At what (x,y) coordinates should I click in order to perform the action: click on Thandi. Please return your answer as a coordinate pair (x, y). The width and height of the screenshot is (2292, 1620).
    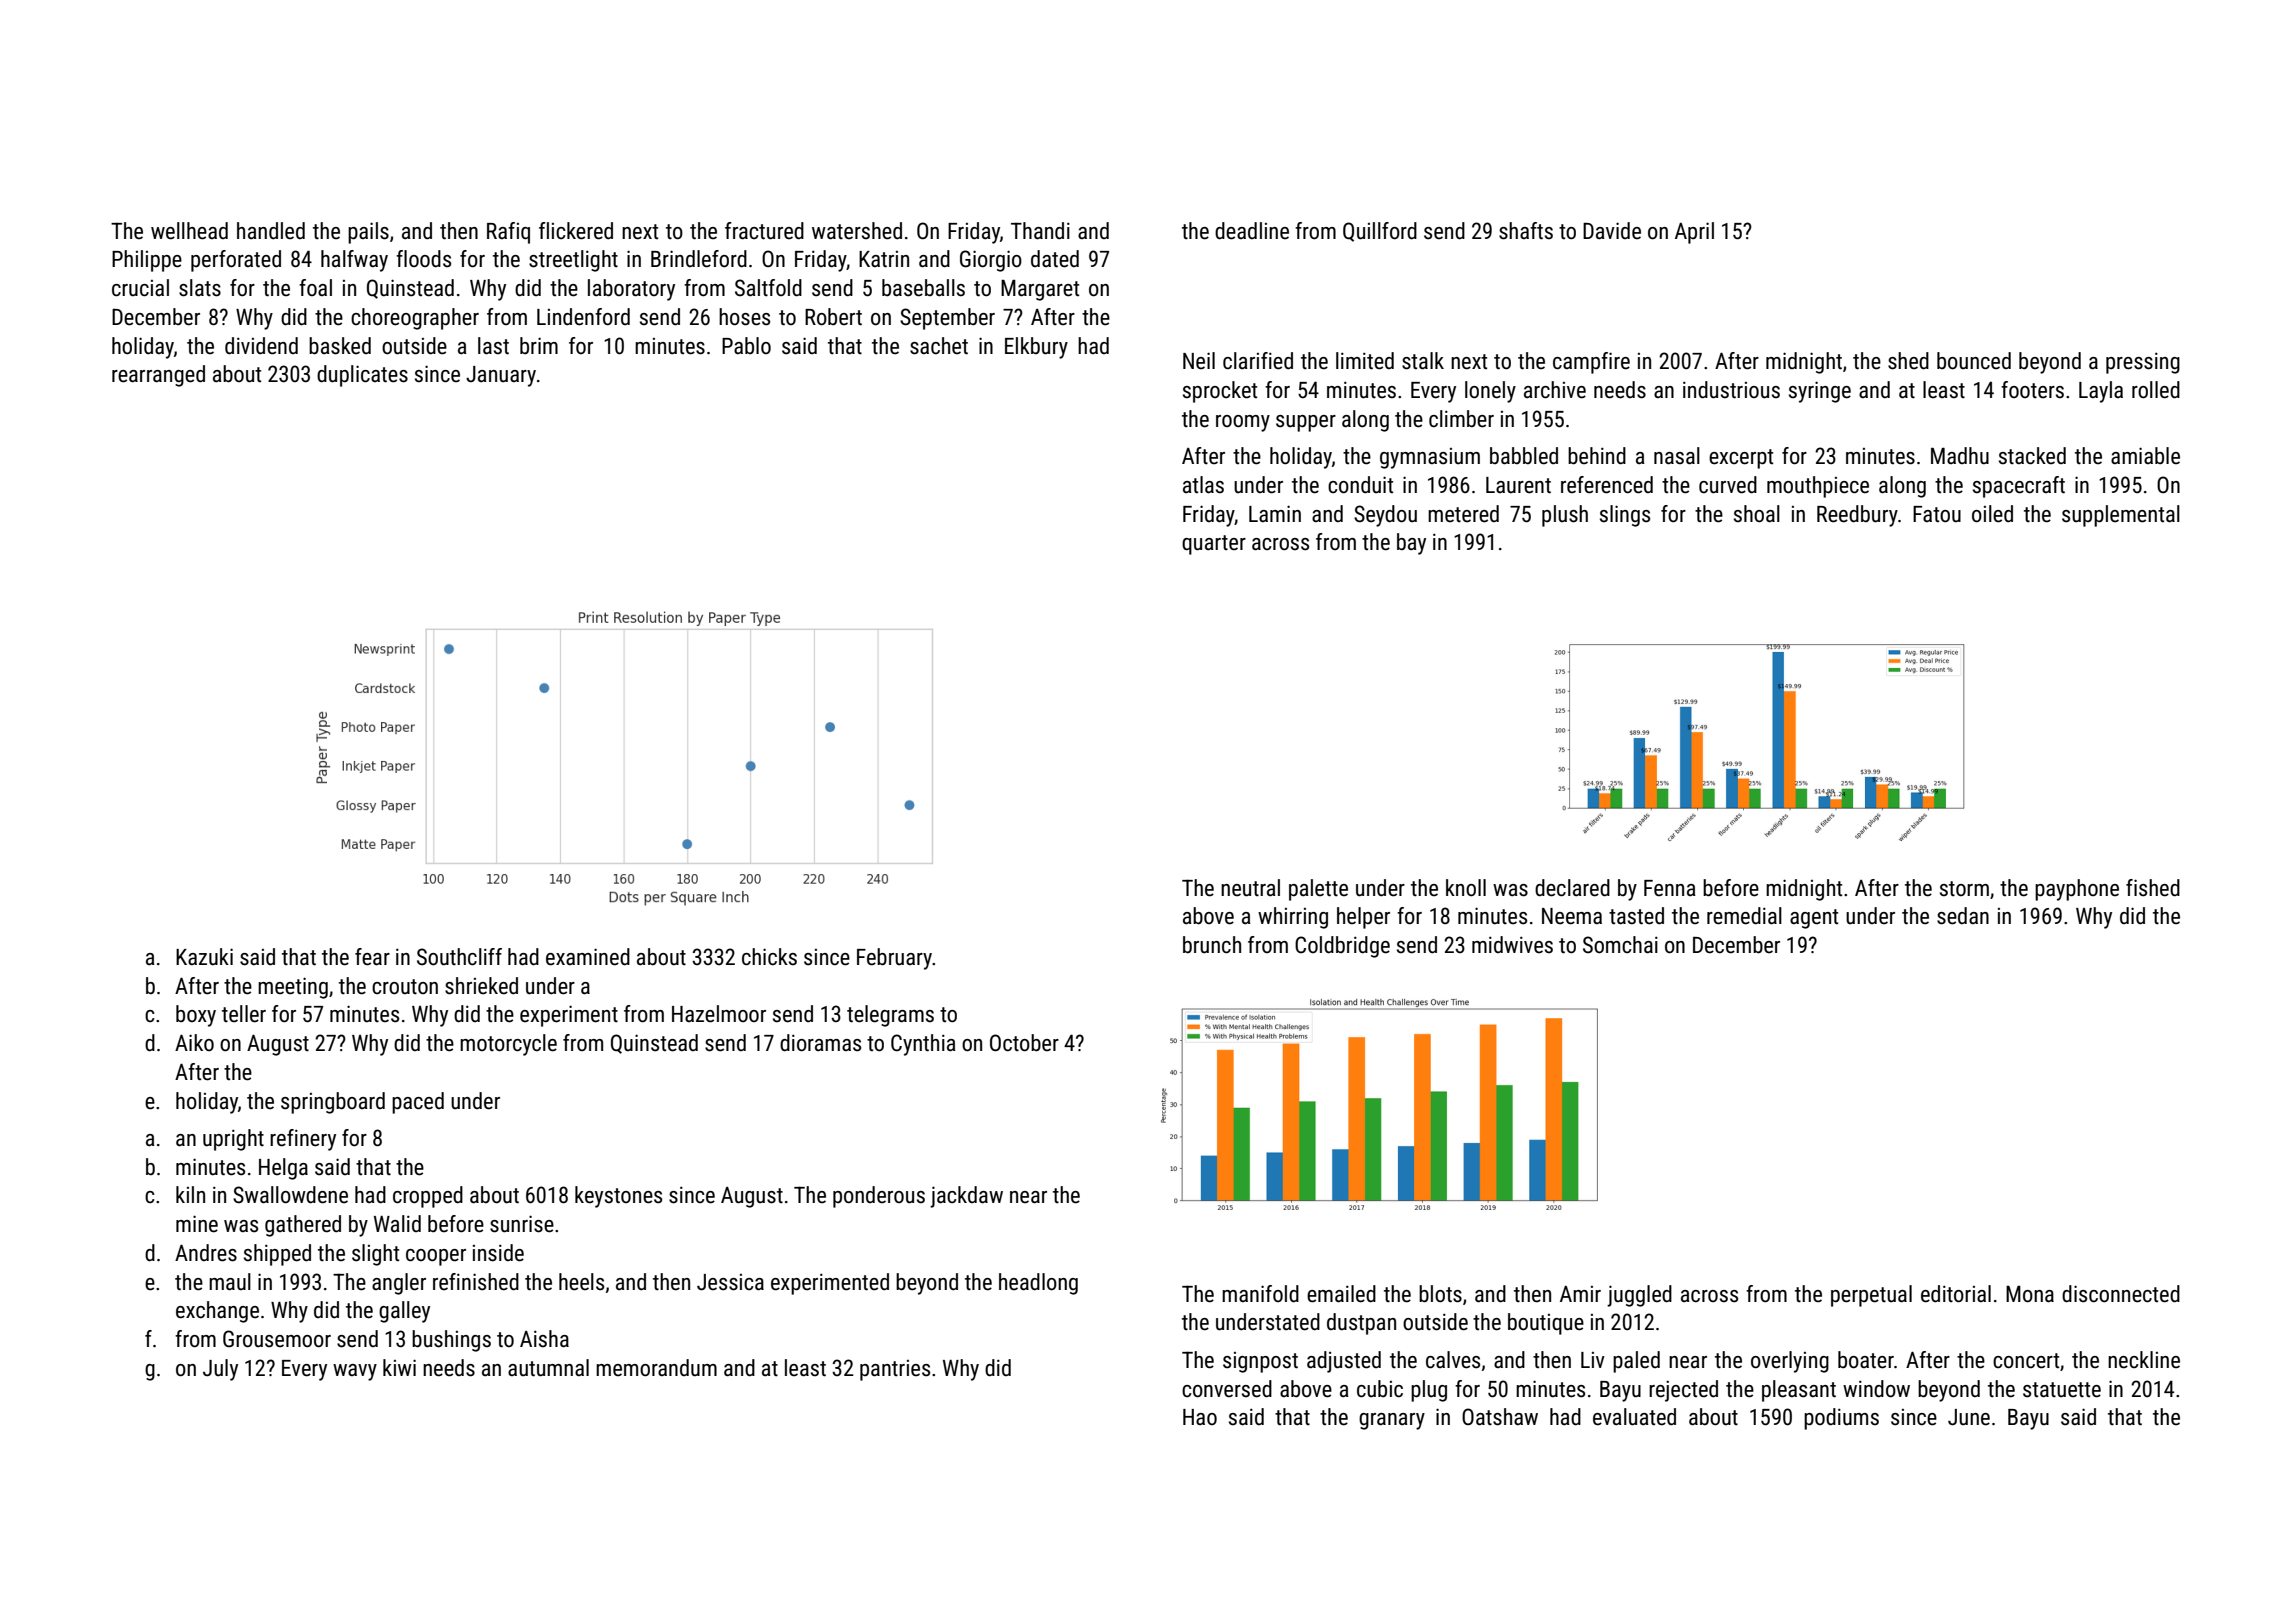
    Looking at the image, I should click on (1040, 231).
